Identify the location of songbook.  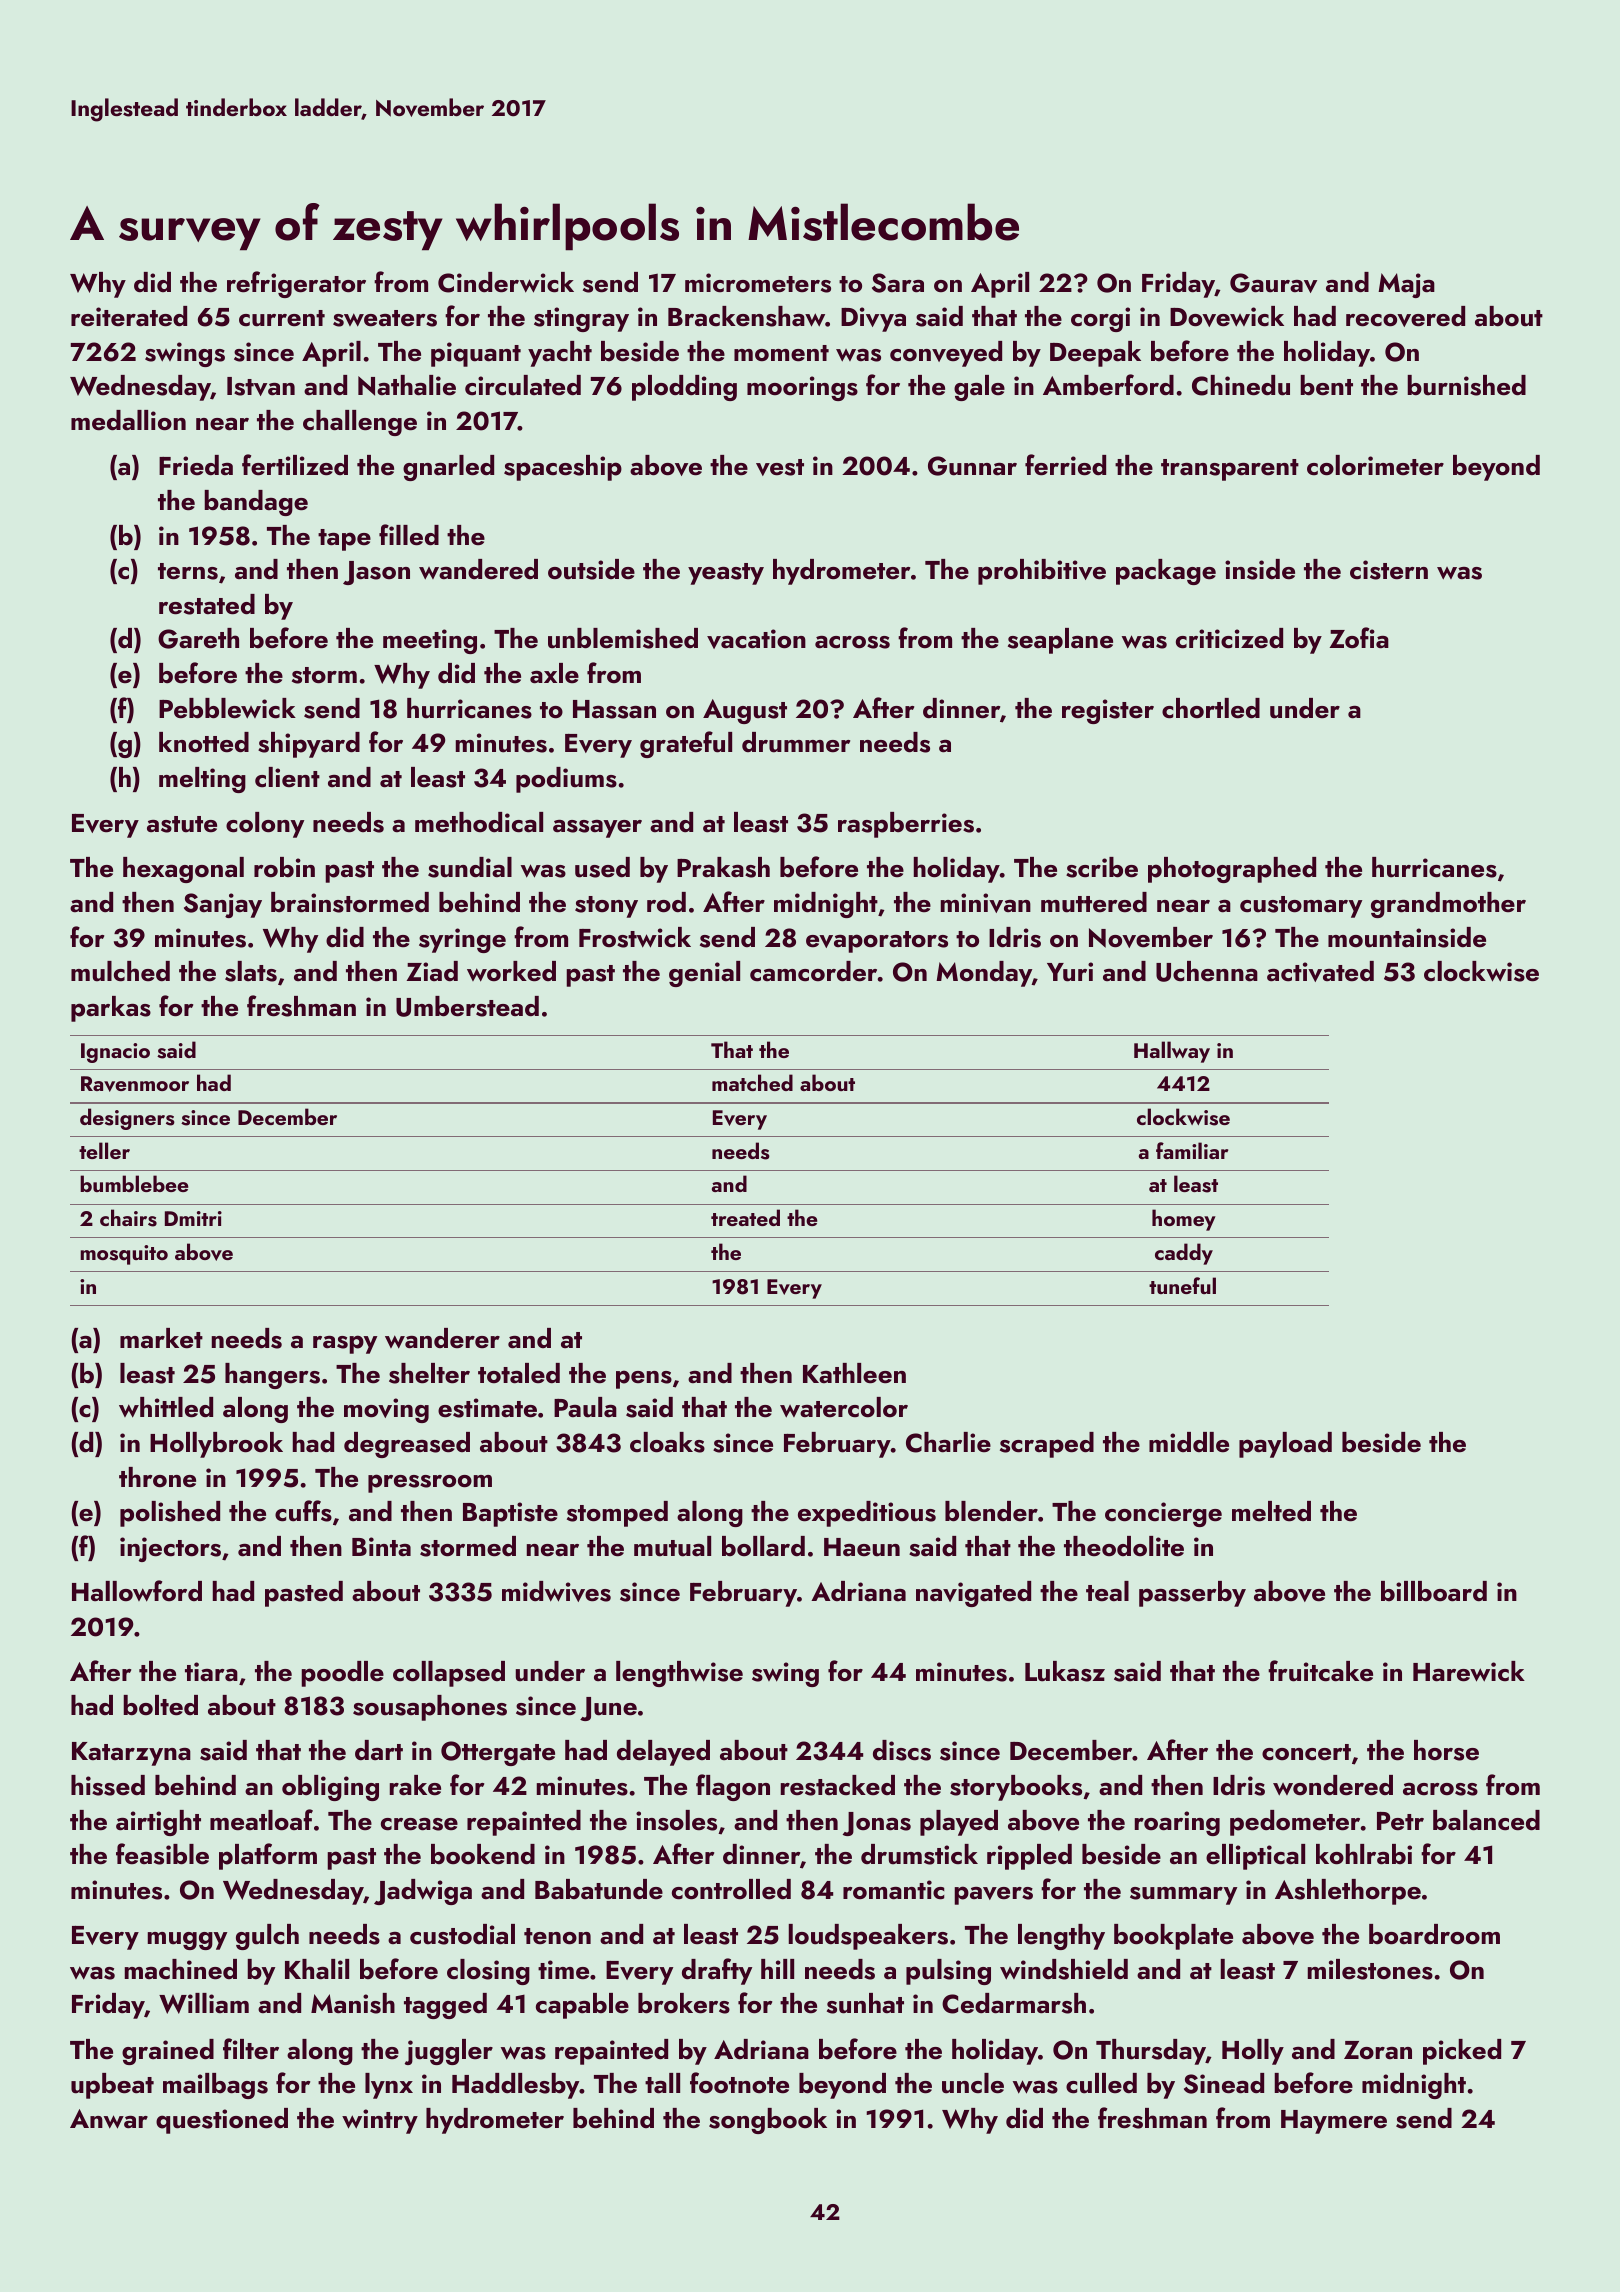
(768, 2121).
